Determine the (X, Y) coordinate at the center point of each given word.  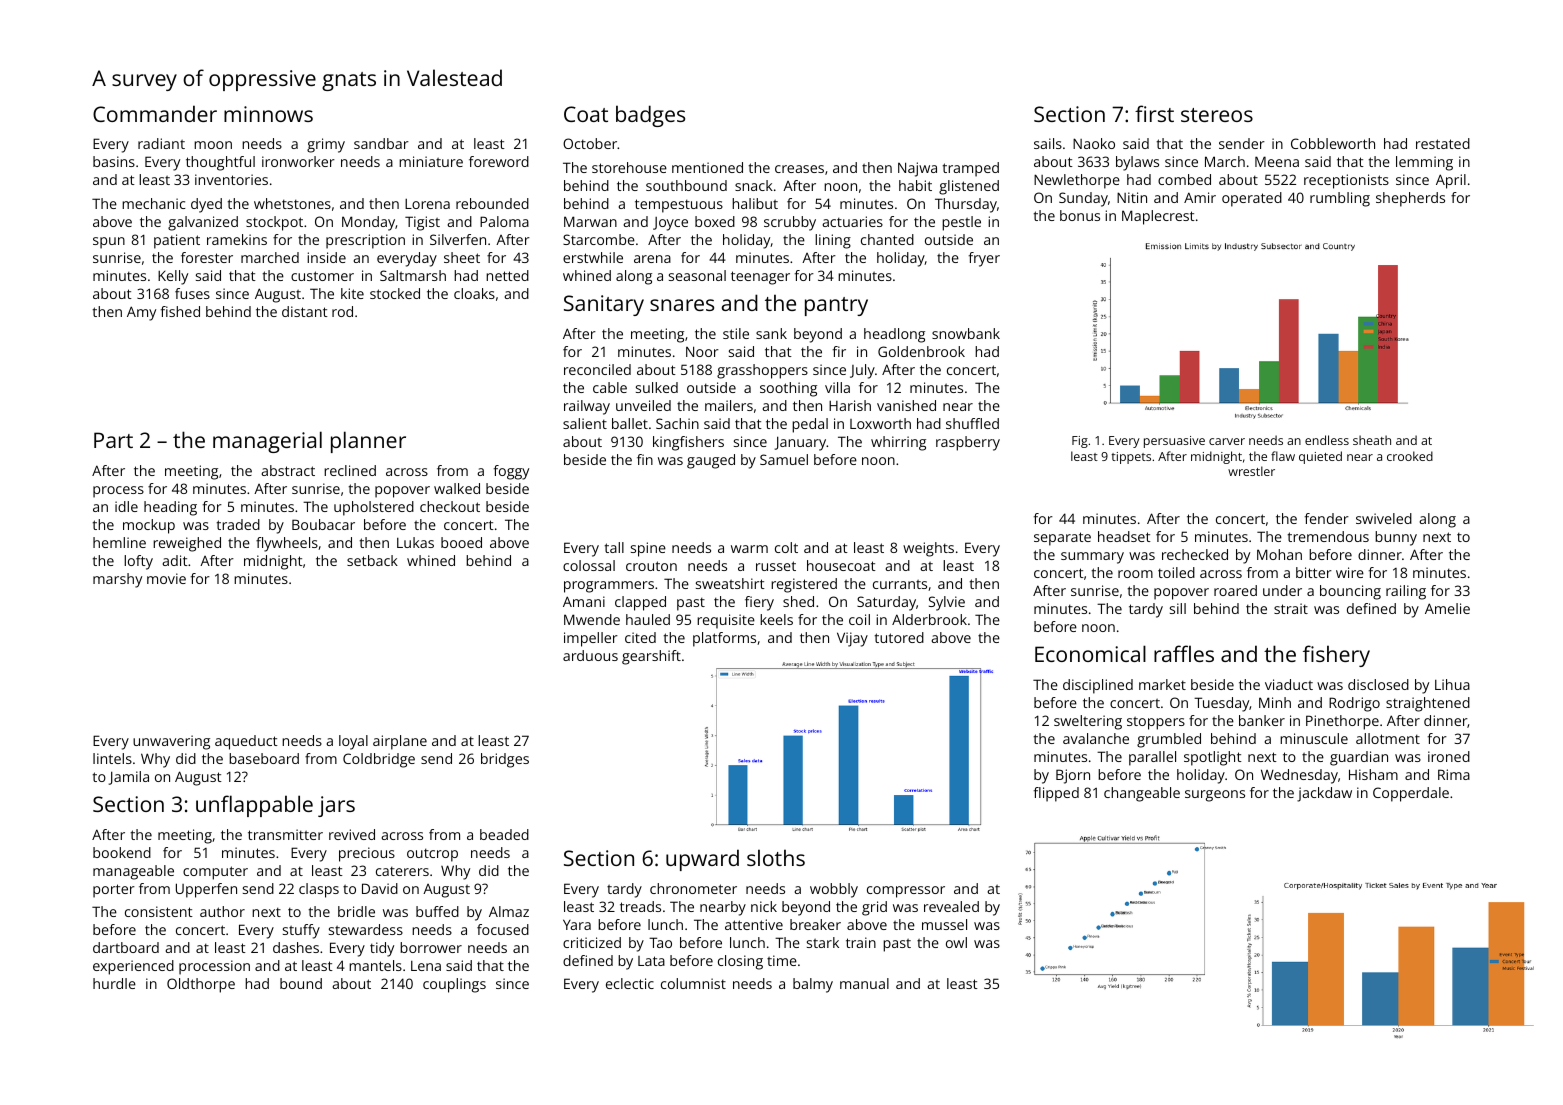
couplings (454, 985)
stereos (1217, 115)
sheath (1372, 440)
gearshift (651, 657)
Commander (155, 113)
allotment (1388, 738)
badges (650, 116)
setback (372, 560)
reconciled (597, 369)
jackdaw (1324, 794)
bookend (122, 852)
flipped (1056, 794)
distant (305, 311)
